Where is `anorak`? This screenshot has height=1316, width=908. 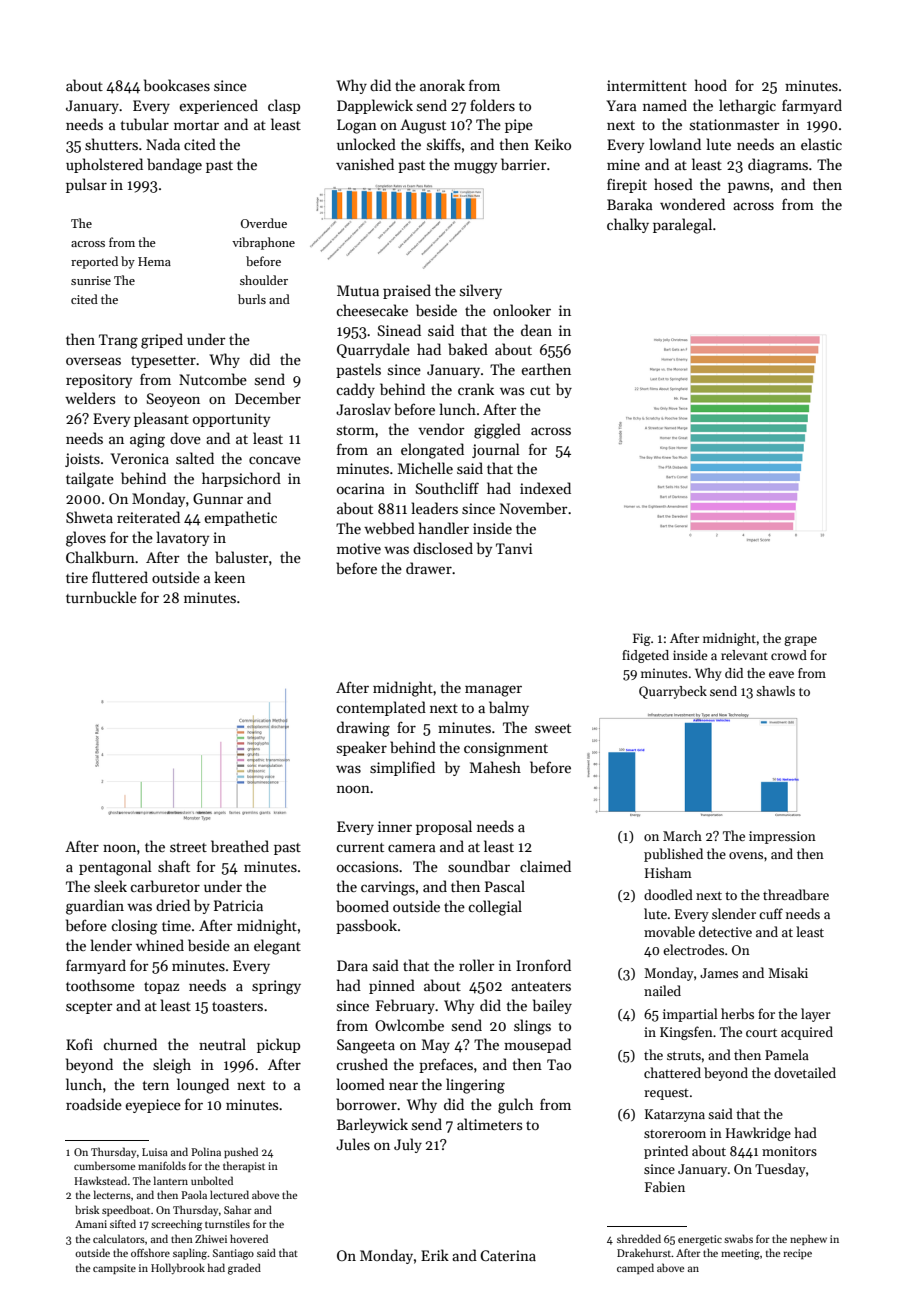 anorak is located at coordinates (442, 85).
